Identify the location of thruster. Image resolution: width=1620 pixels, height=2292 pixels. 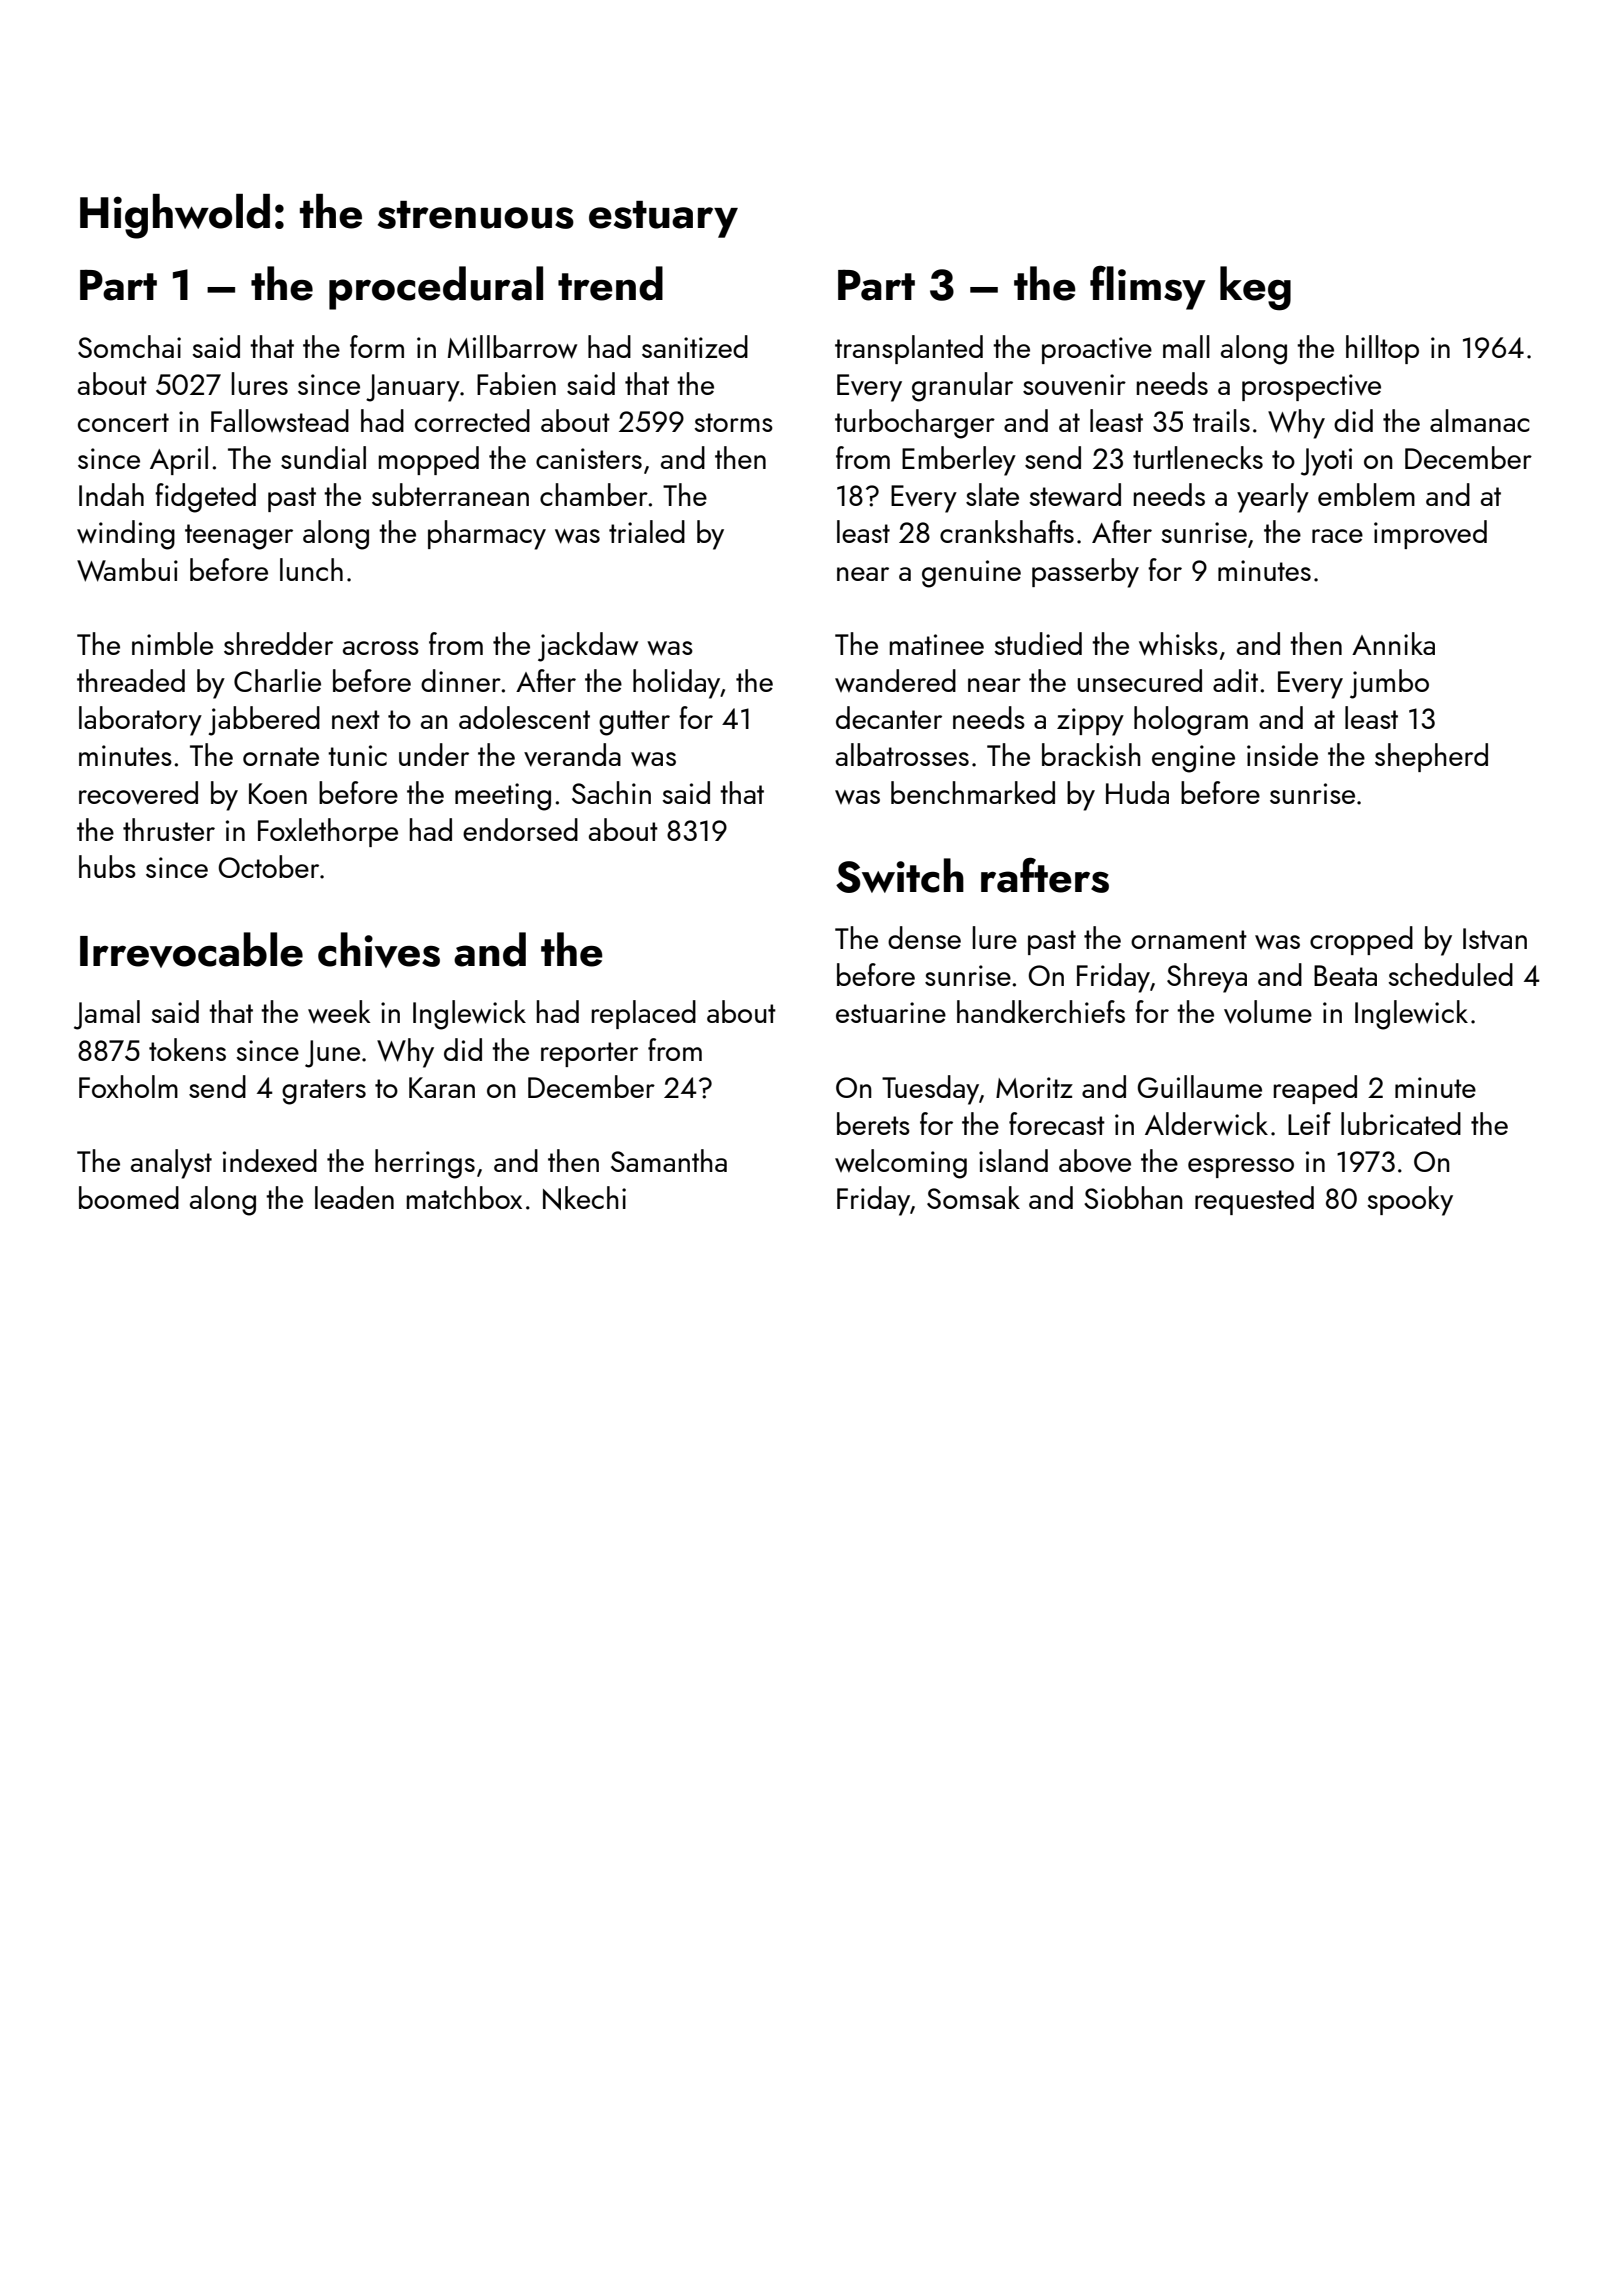
(169, 829).
